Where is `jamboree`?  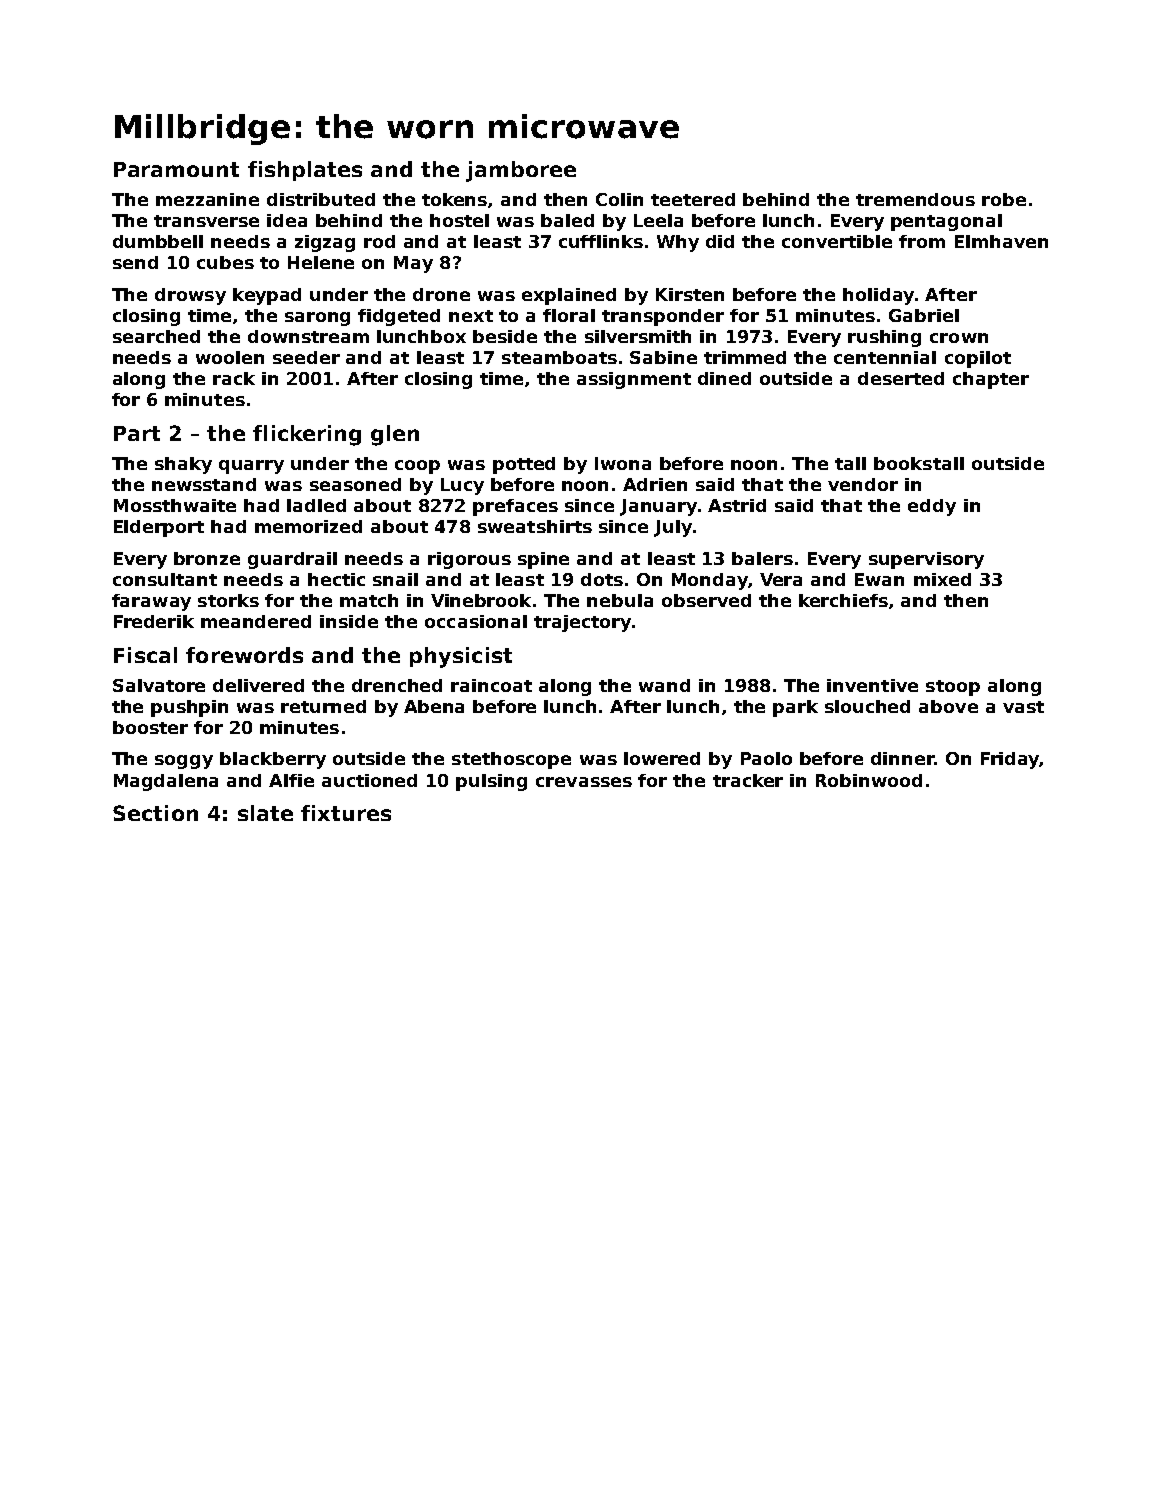
jamboree is located at coordinates (521, 171).
